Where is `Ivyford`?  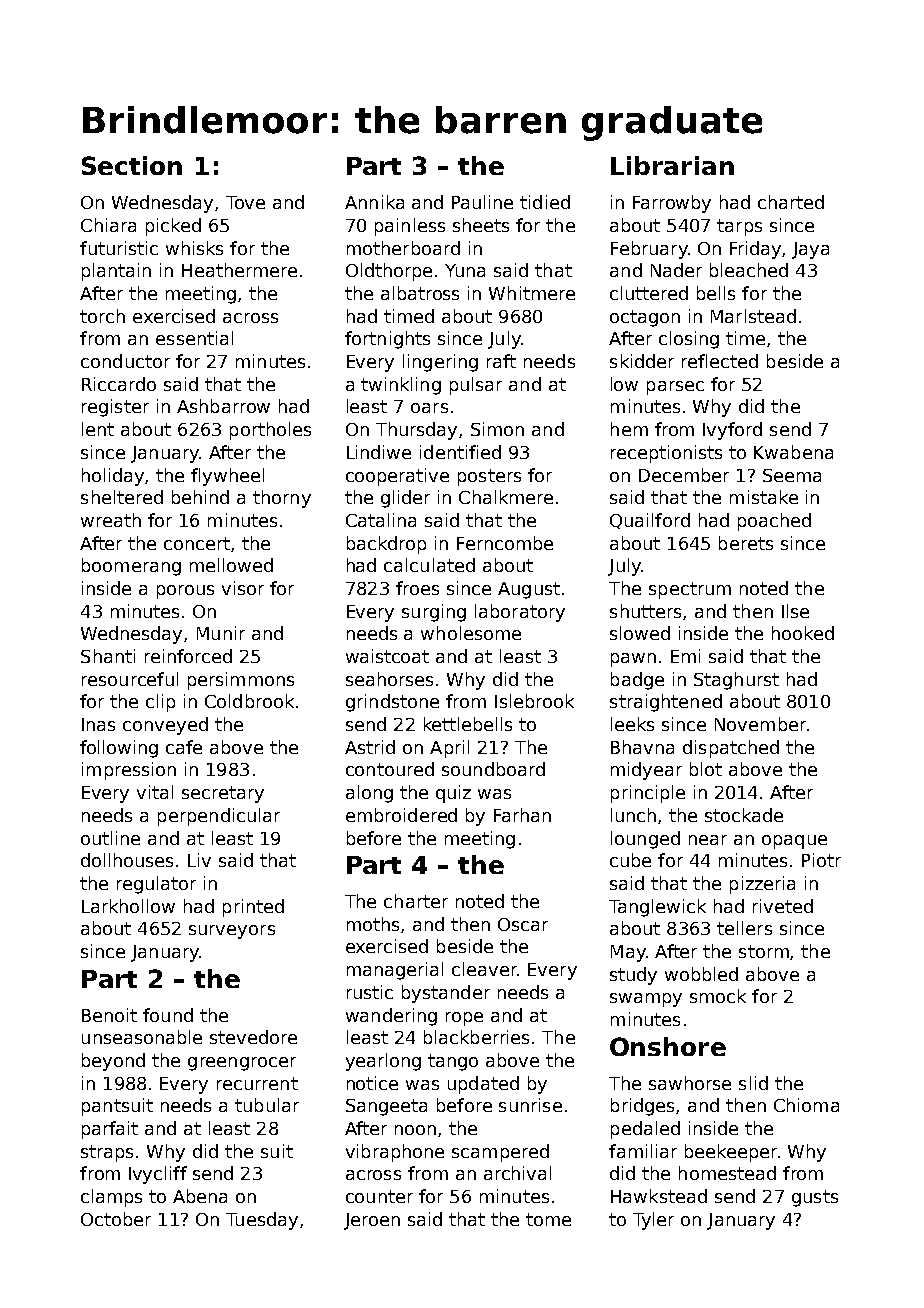
Ivyford is located at coordinates (732, 431).
